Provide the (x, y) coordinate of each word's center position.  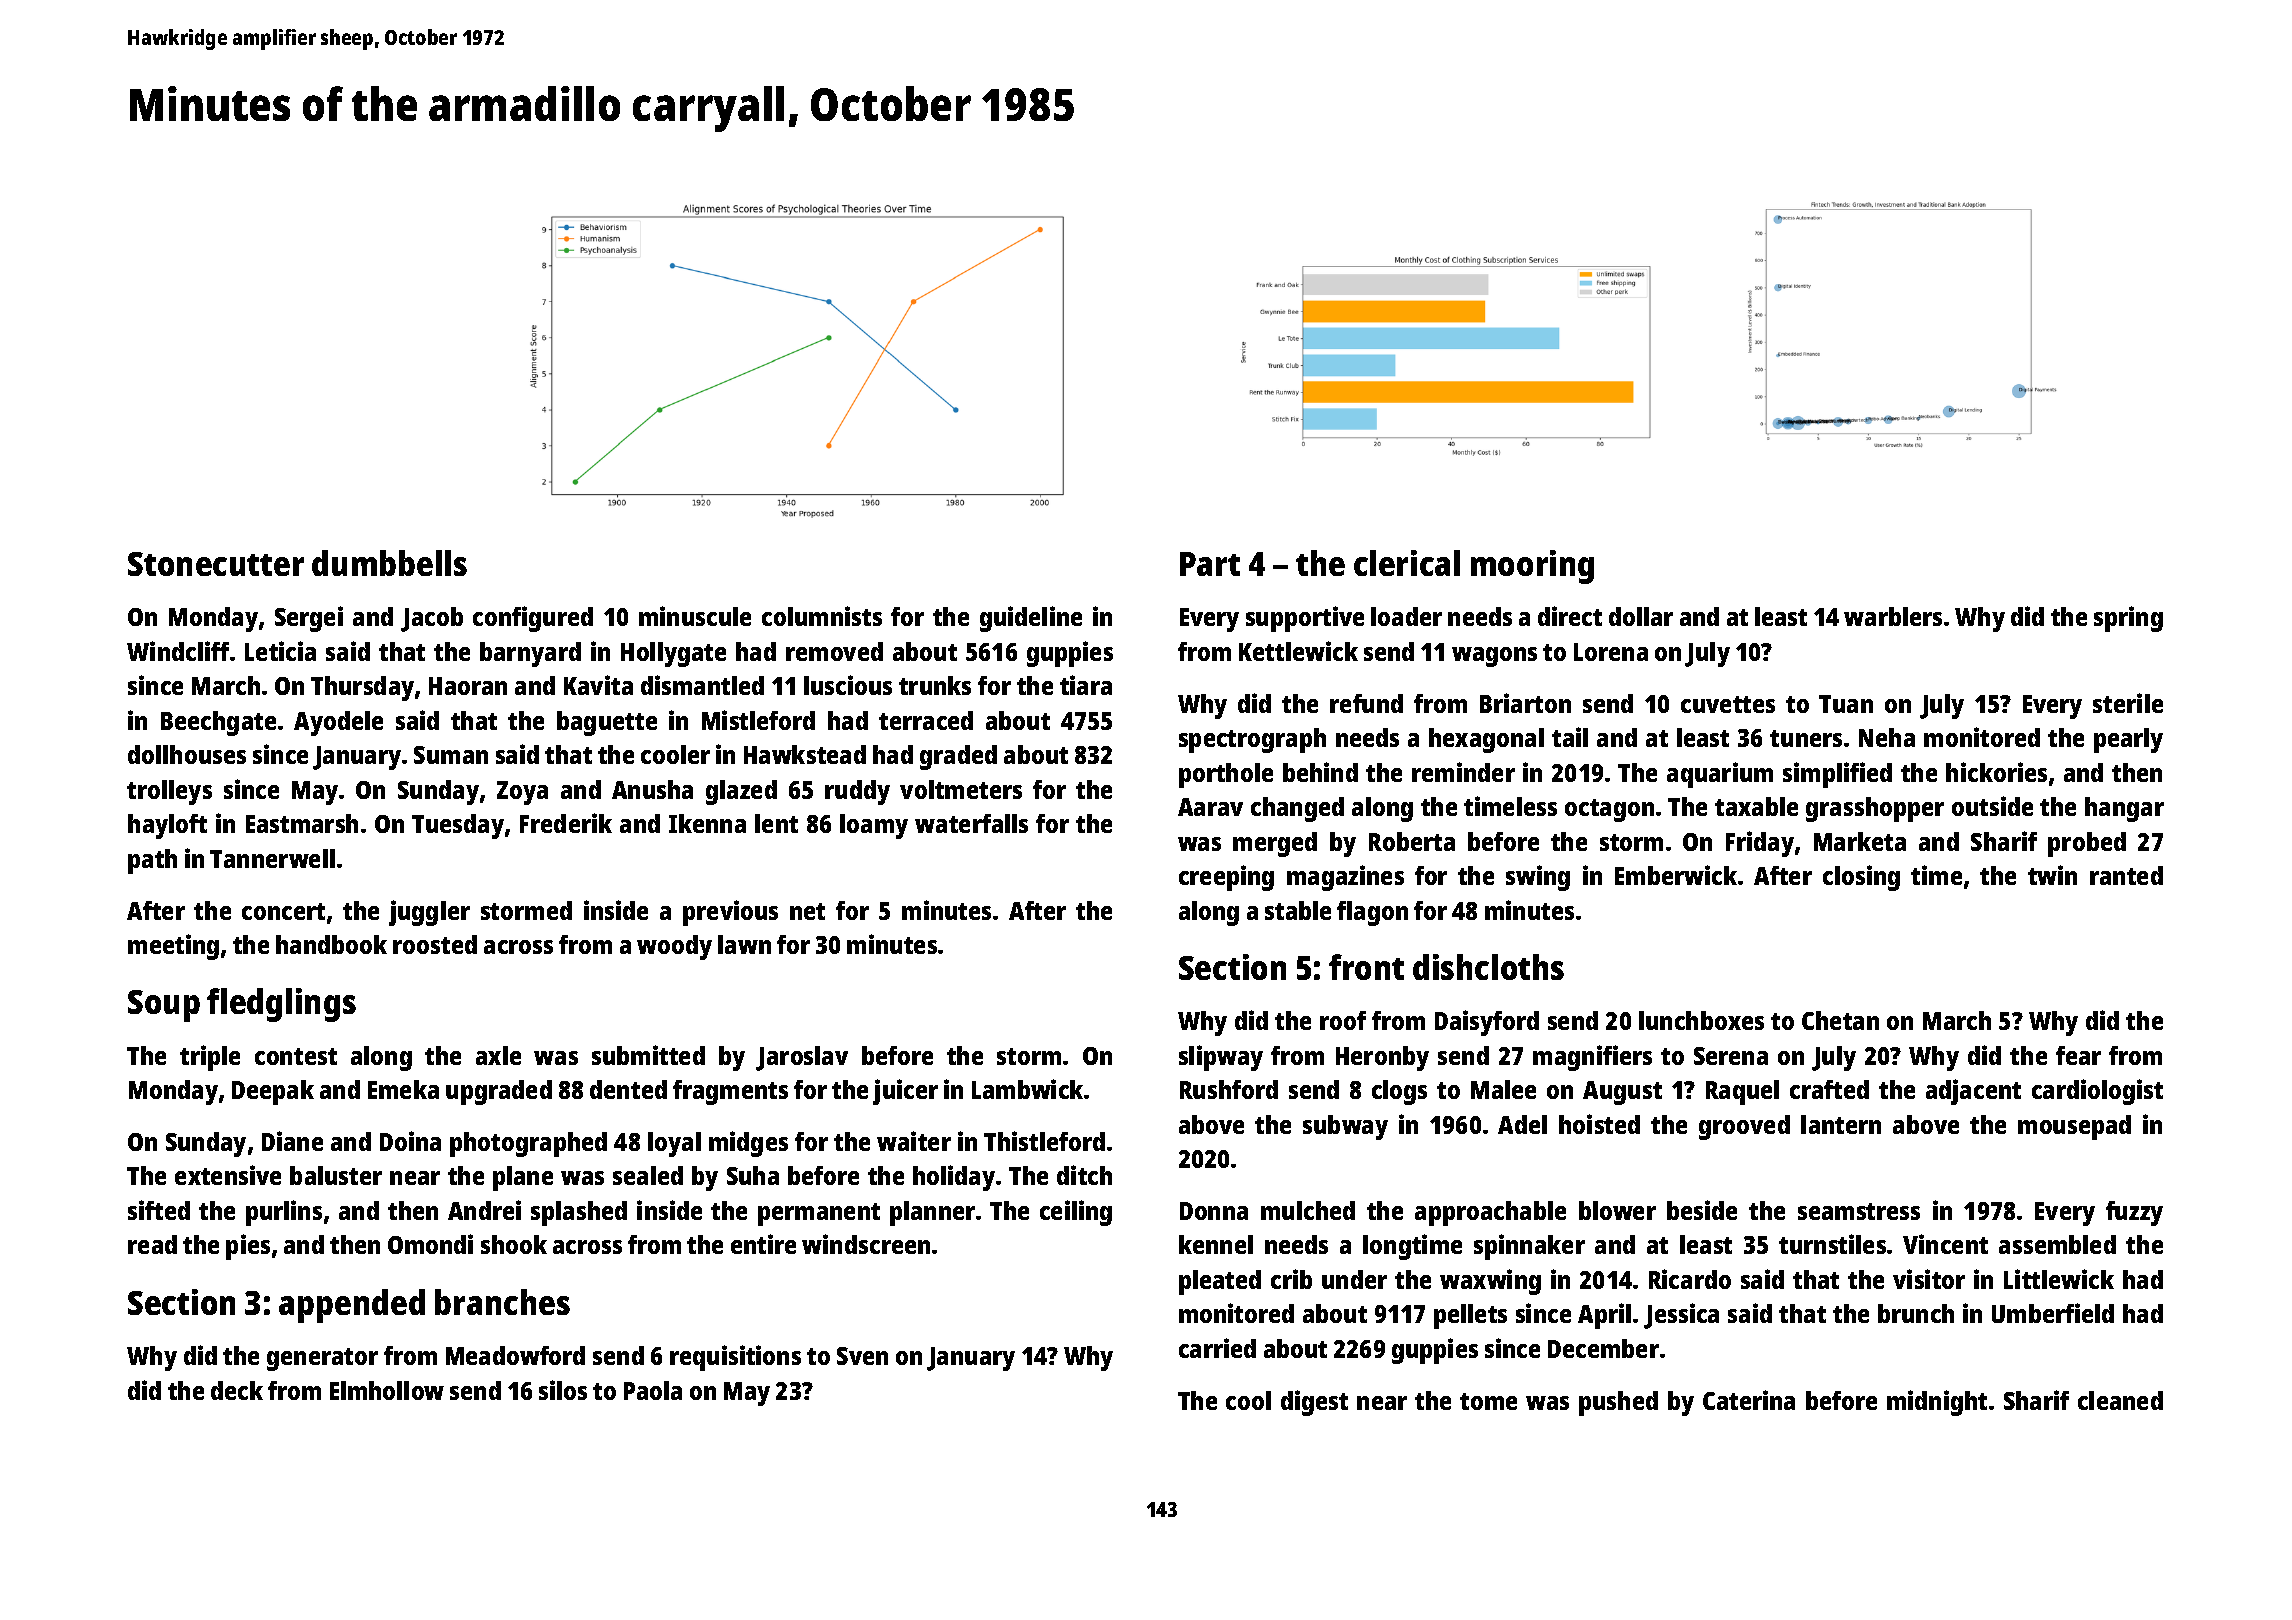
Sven (862, 1356)
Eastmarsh (302, 823)
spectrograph (1252, 740)
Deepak (273, 1092)
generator (322, 1359)
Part (1210, 564)
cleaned (2120, 1400)
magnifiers (1592, 1058)
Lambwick (1028, 1089)
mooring (1532, 567)
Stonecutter (216, 564)
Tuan (1846, 704)
